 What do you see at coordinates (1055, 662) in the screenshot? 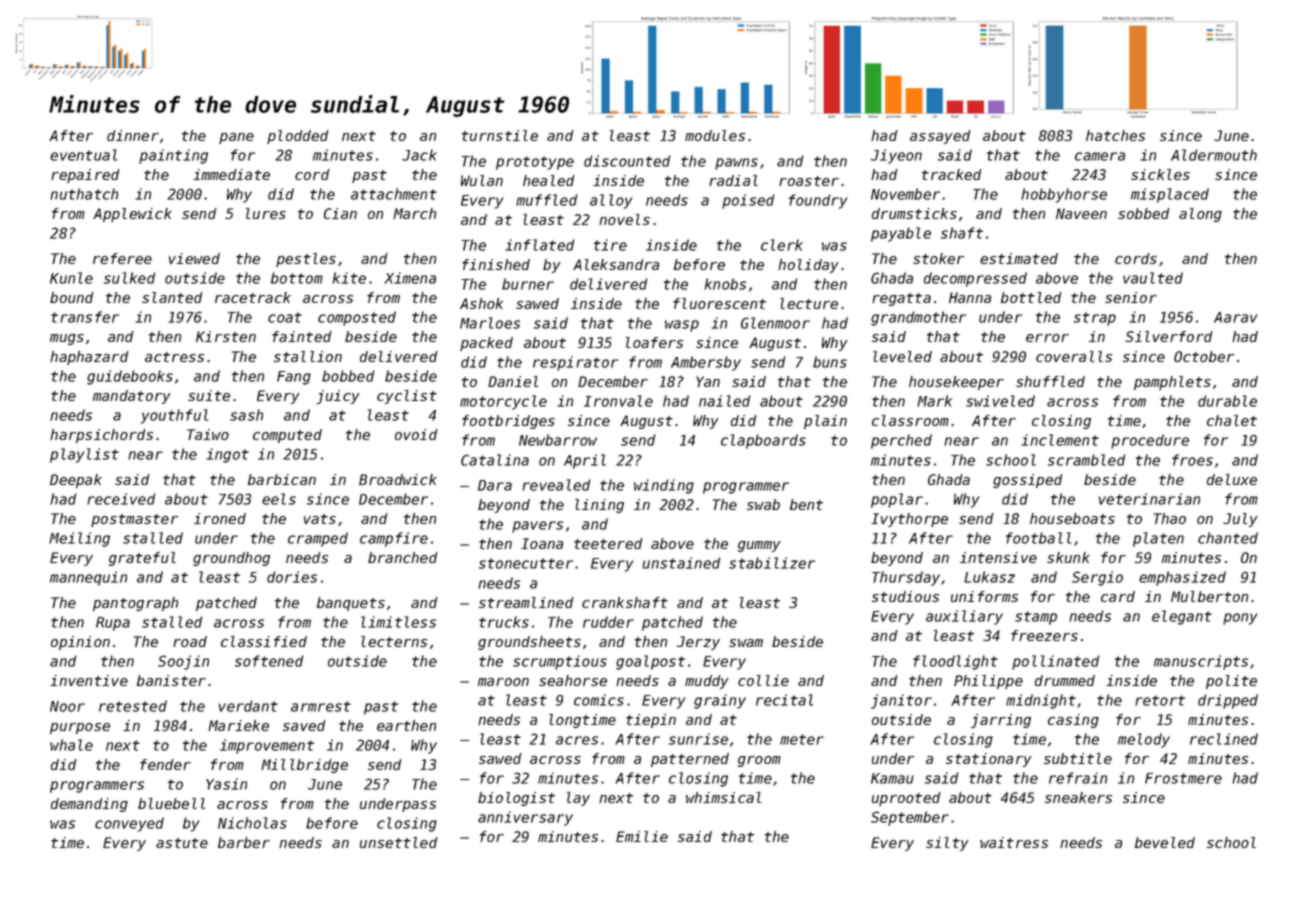
I see `pollinated` at bounding box center [1055, 662].
